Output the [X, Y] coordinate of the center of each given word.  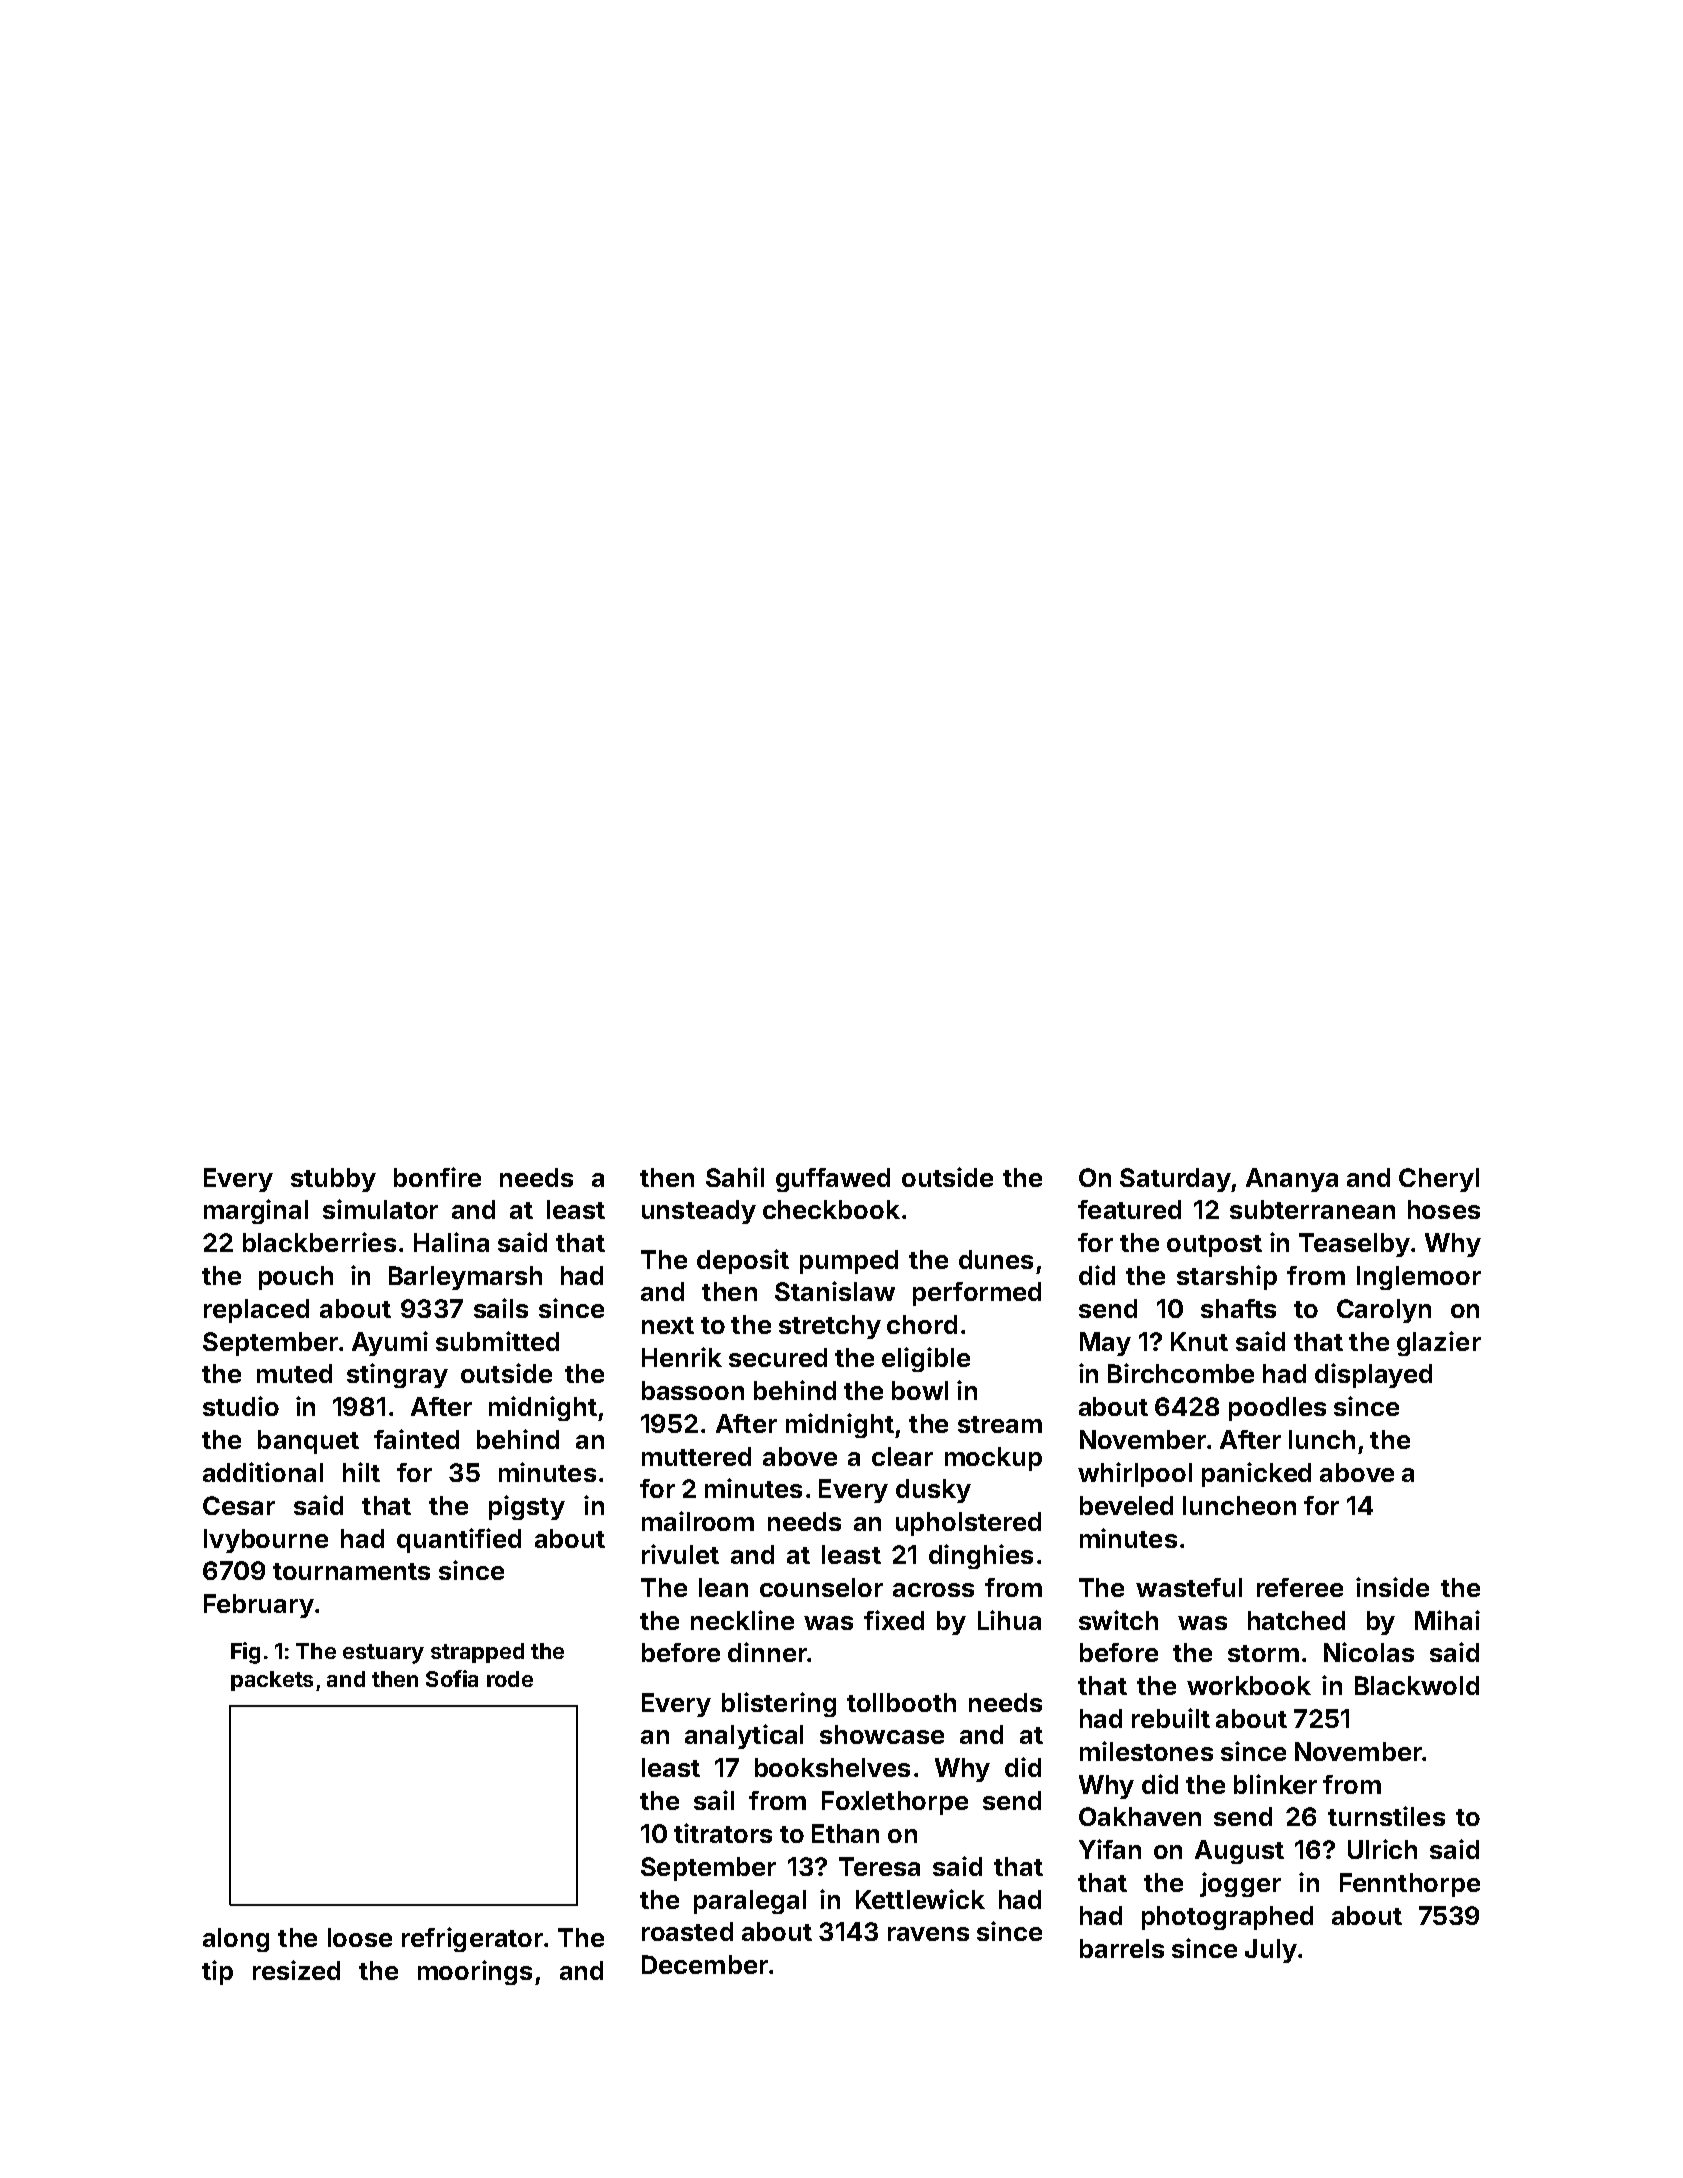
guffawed [833, 1180]
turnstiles [1386, 1816]
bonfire [437, 1177]
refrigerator [472, 1939]
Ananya [1292, 1180]
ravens [928, 1934]
